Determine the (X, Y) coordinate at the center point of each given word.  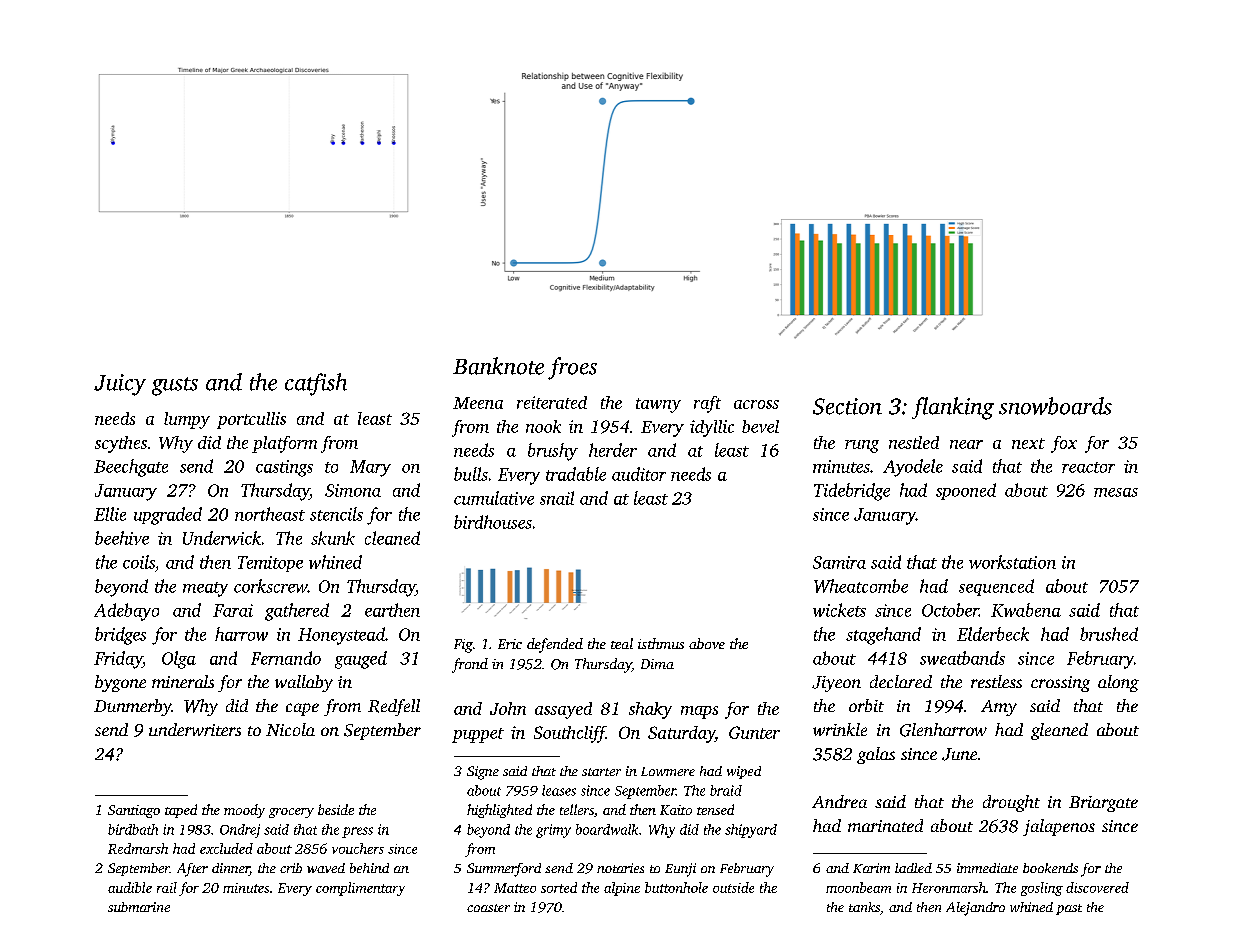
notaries (620, 868)
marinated (885, 825)
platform (284, 444)
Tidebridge (852, 492)
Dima (657, 664)
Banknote (498, 366)
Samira (839, 562)
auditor (639, 474)
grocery (291, 813)
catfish (316, 384)
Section (847, 406)
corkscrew (271, 586)
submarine (139, 907)
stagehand (883, 636)
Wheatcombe (861, 586)
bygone (120, 683)
